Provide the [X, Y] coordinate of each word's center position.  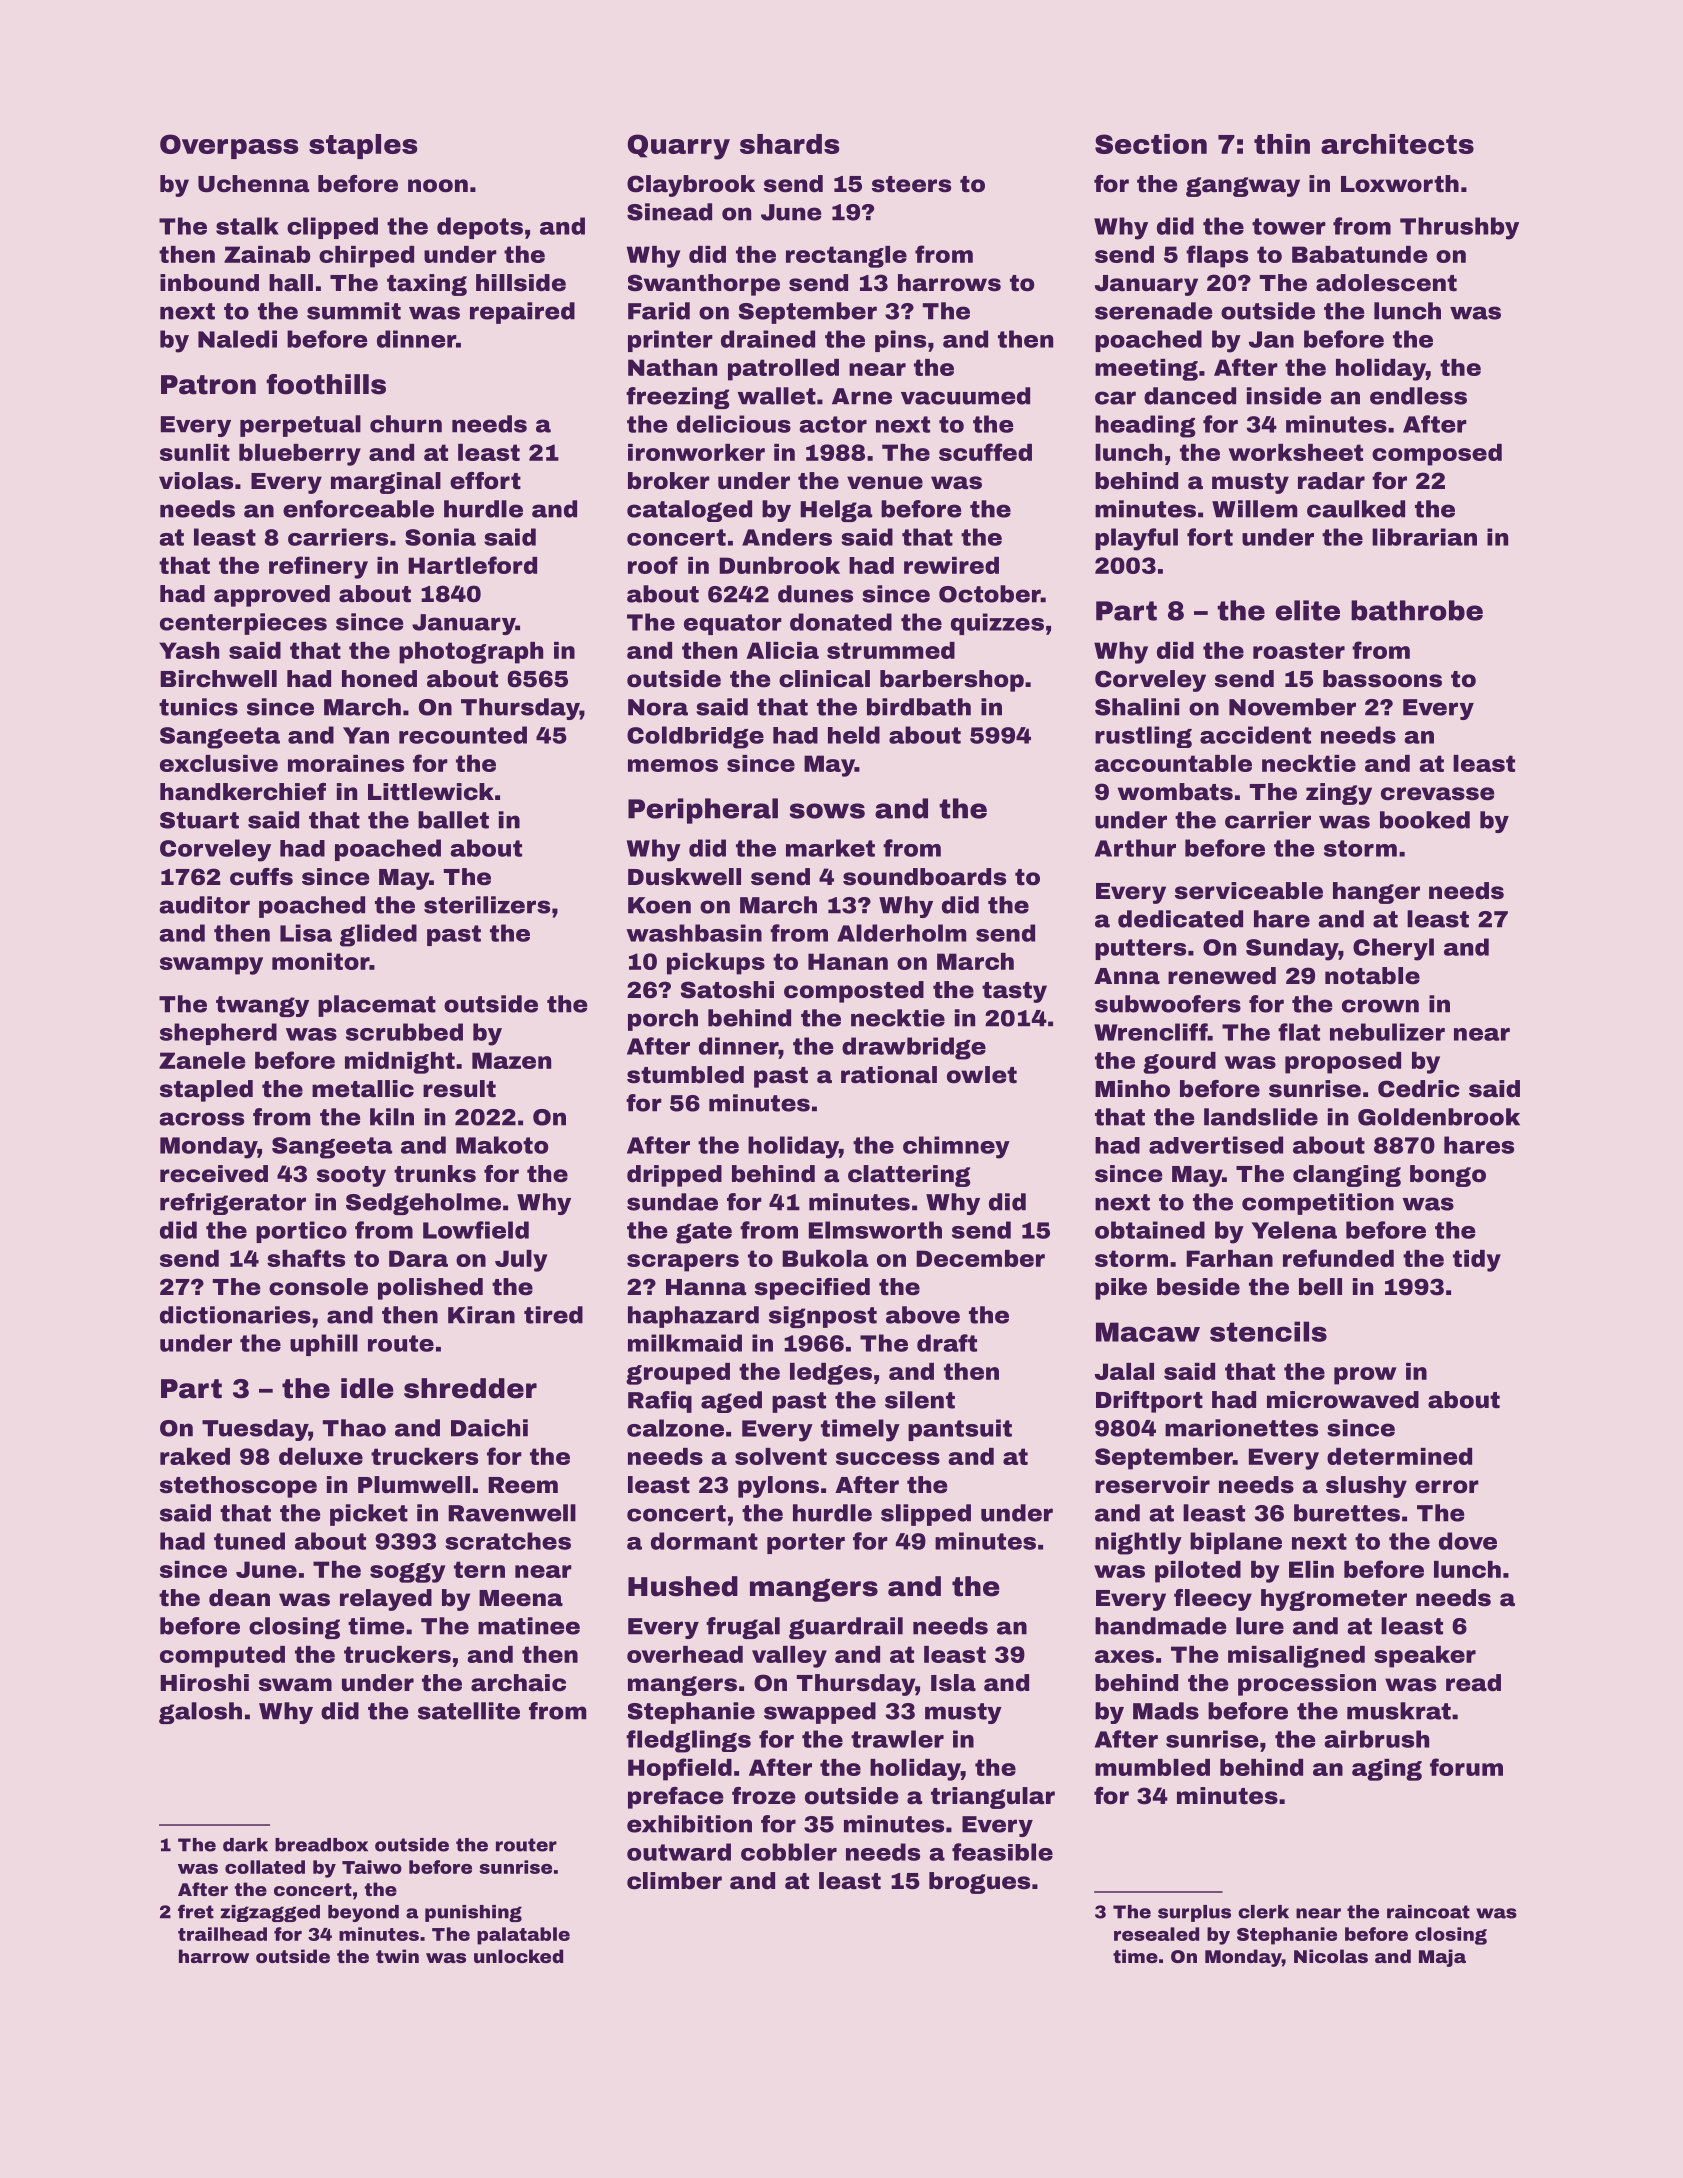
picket [369, 1515]
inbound [209, 283]
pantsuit [960, 1430]
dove [1468, 1541]
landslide [1261, 1117]
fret [196, 1911]
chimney [956, 1147]
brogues [979, 1883]
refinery [318, 567]
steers [911, 184]
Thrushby [1459, 228]
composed [1437, 455]
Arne [862, 396]
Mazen [511, 1060]
